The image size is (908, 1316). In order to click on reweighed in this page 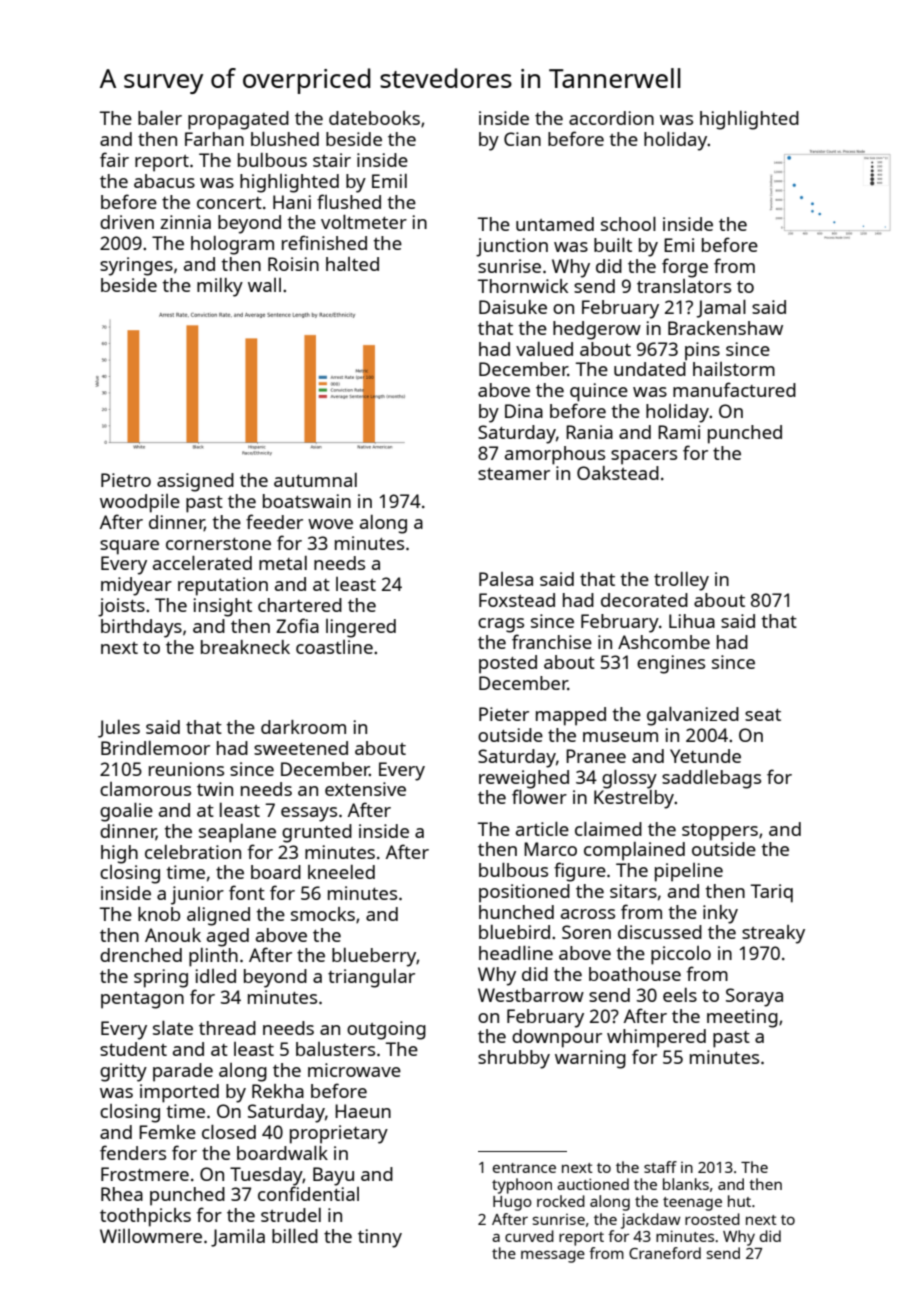, I will do `click(524, 779)`.
